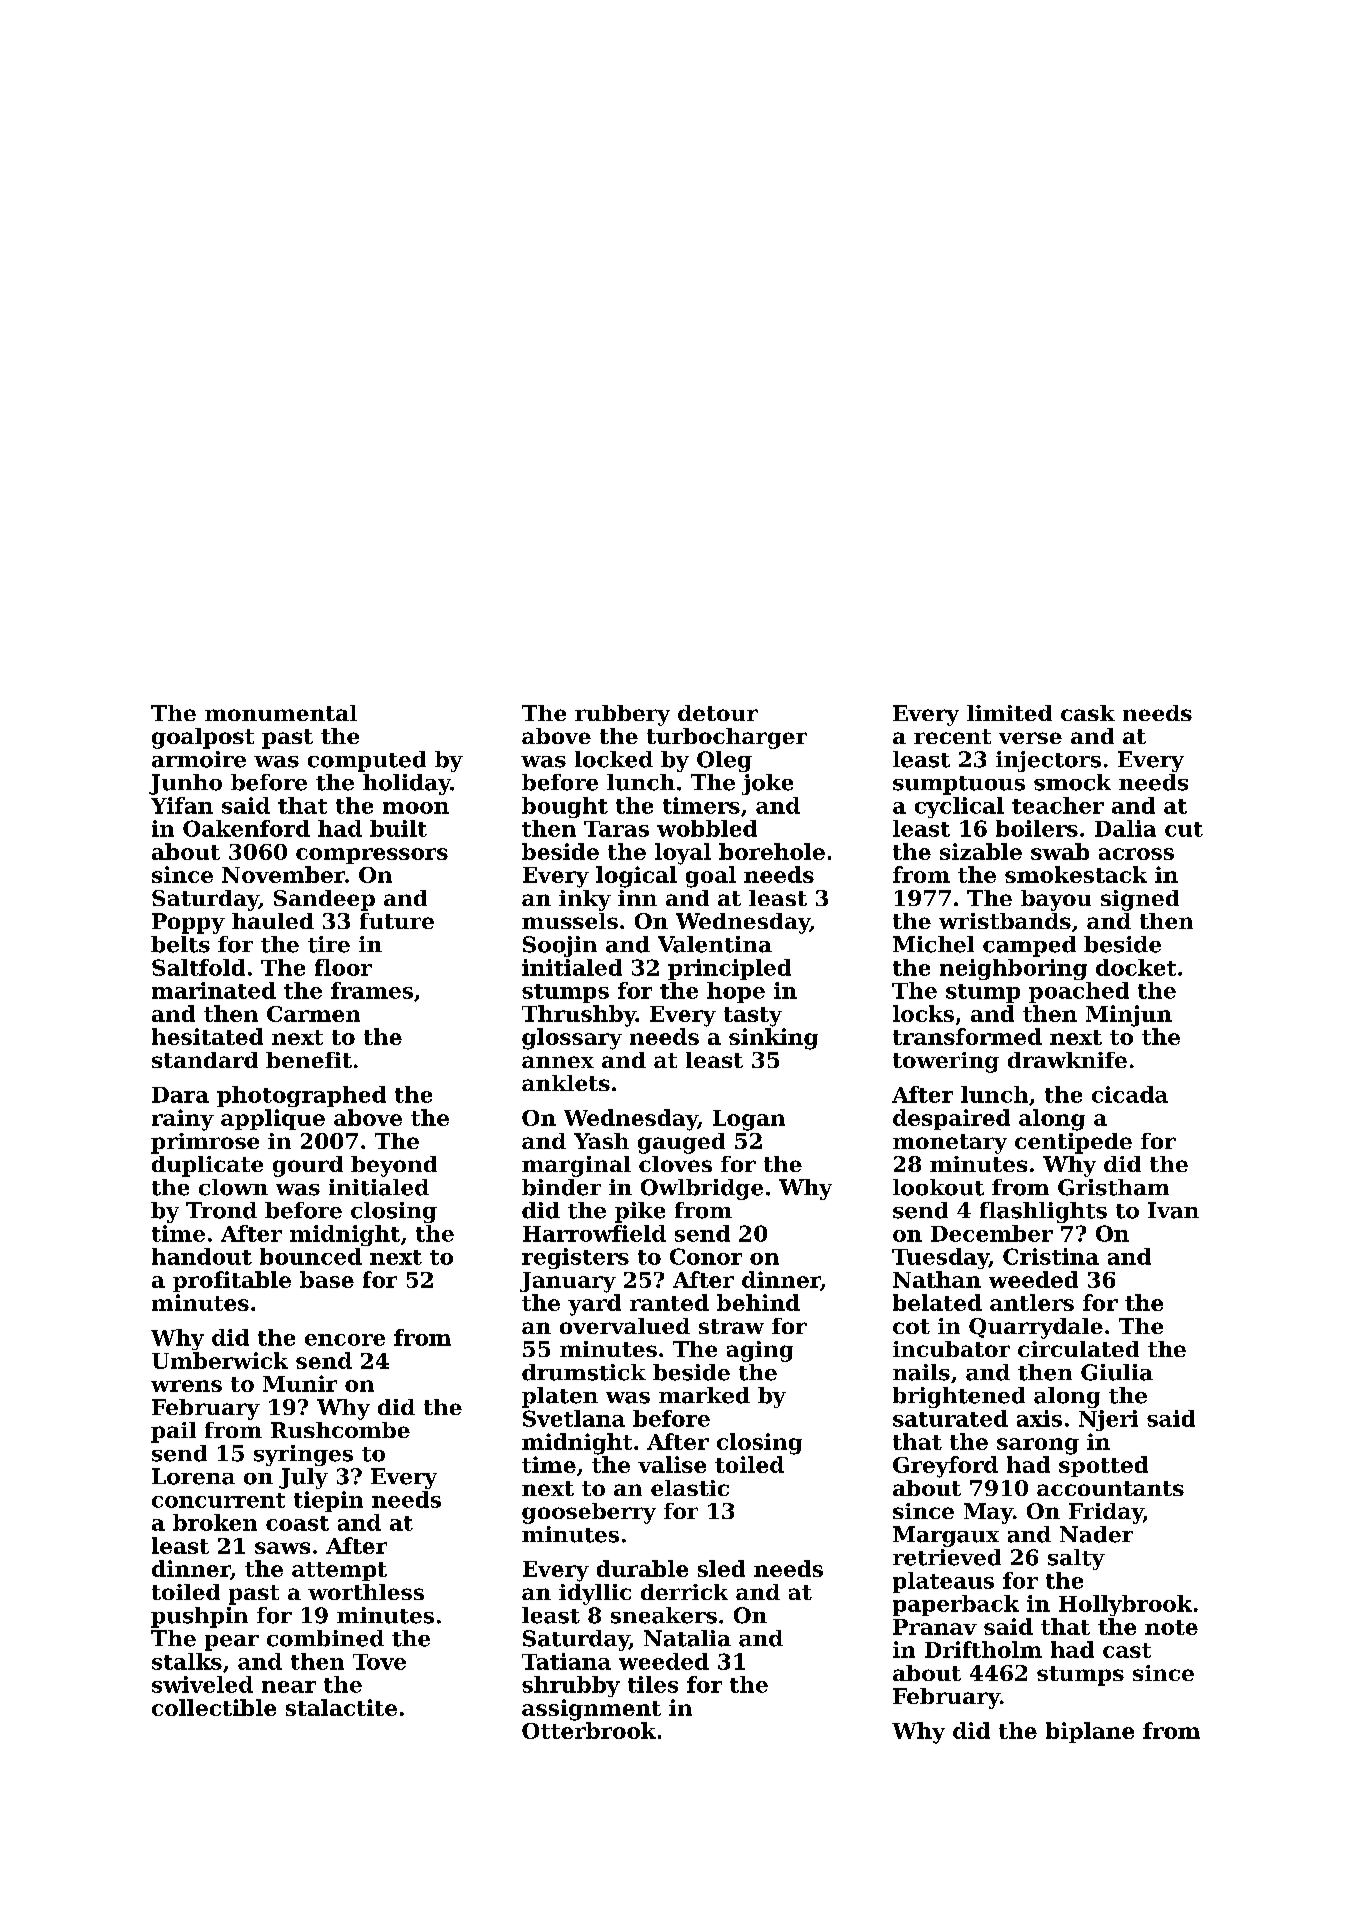  I want to click on Quarrydale, so click(1036, 1328).
